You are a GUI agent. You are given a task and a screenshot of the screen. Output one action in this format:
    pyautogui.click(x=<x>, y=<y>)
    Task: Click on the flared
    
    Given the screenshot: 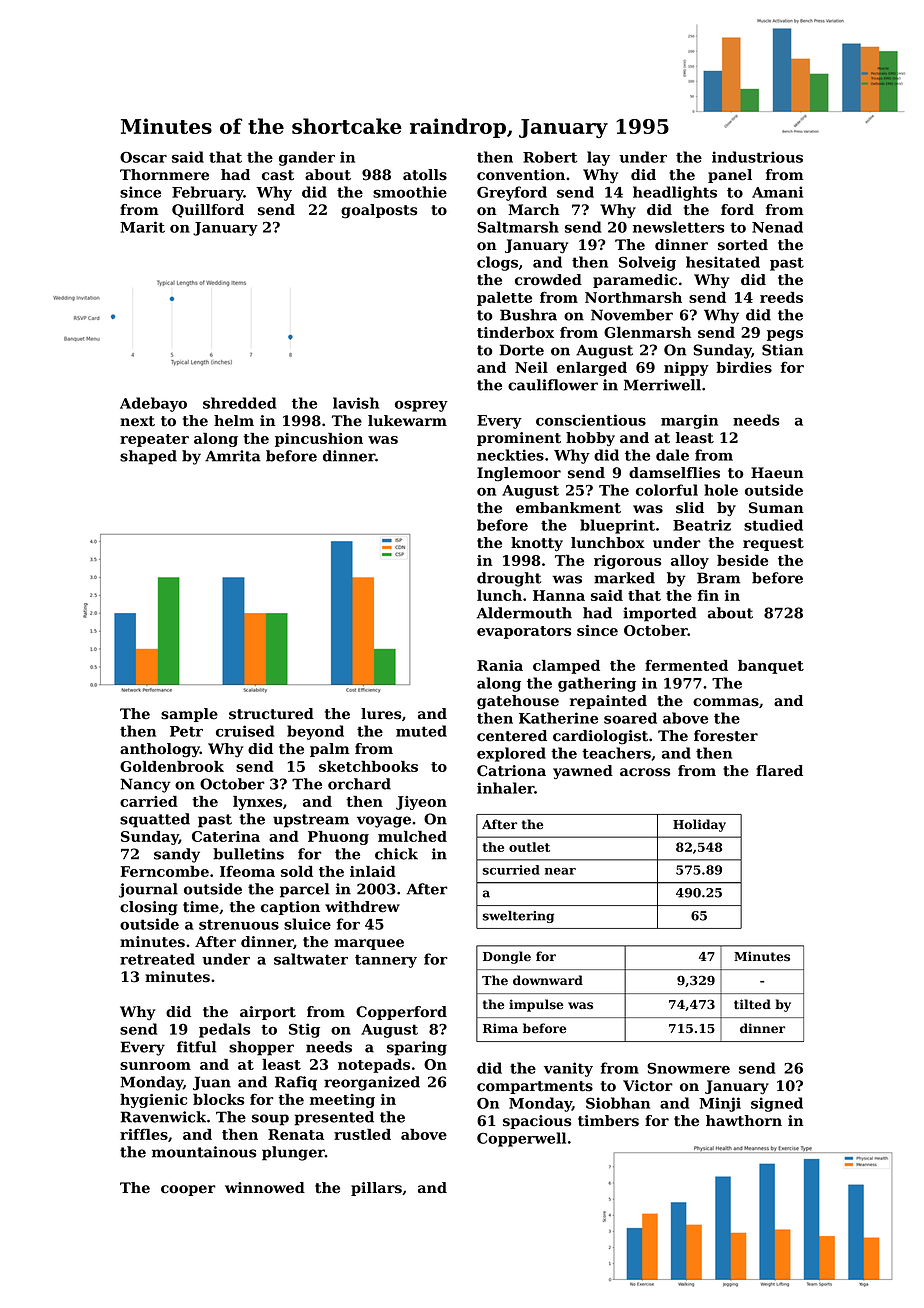 What is the action you would take?
    pyautogui.click(x=779, y=771)
